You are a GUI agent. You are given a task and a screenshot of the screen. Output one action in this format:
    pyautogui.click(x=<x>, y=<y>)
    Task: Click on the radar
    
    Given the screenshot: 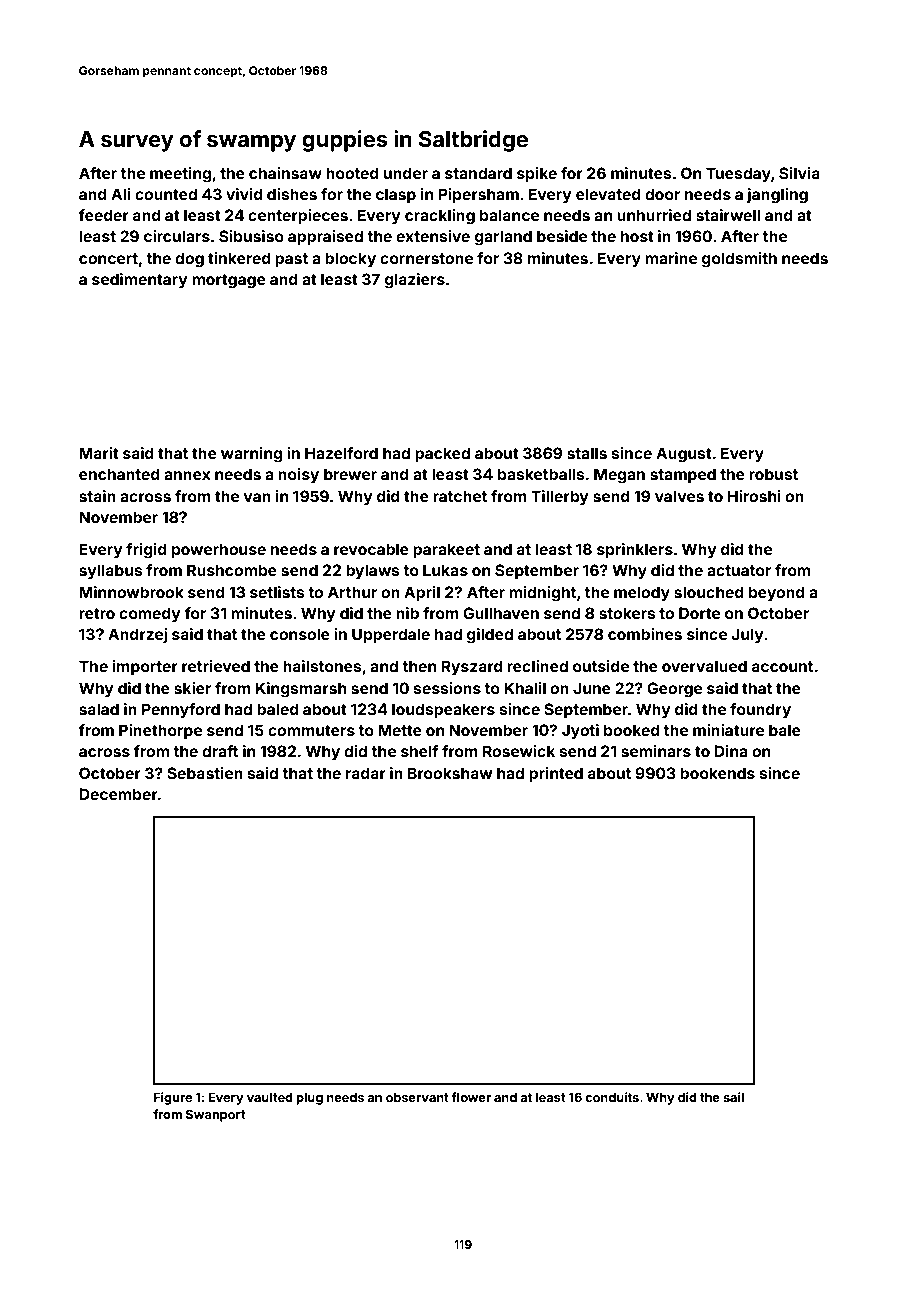 What is the action you would take?
    pyautogui.click(x=366, y=773)
